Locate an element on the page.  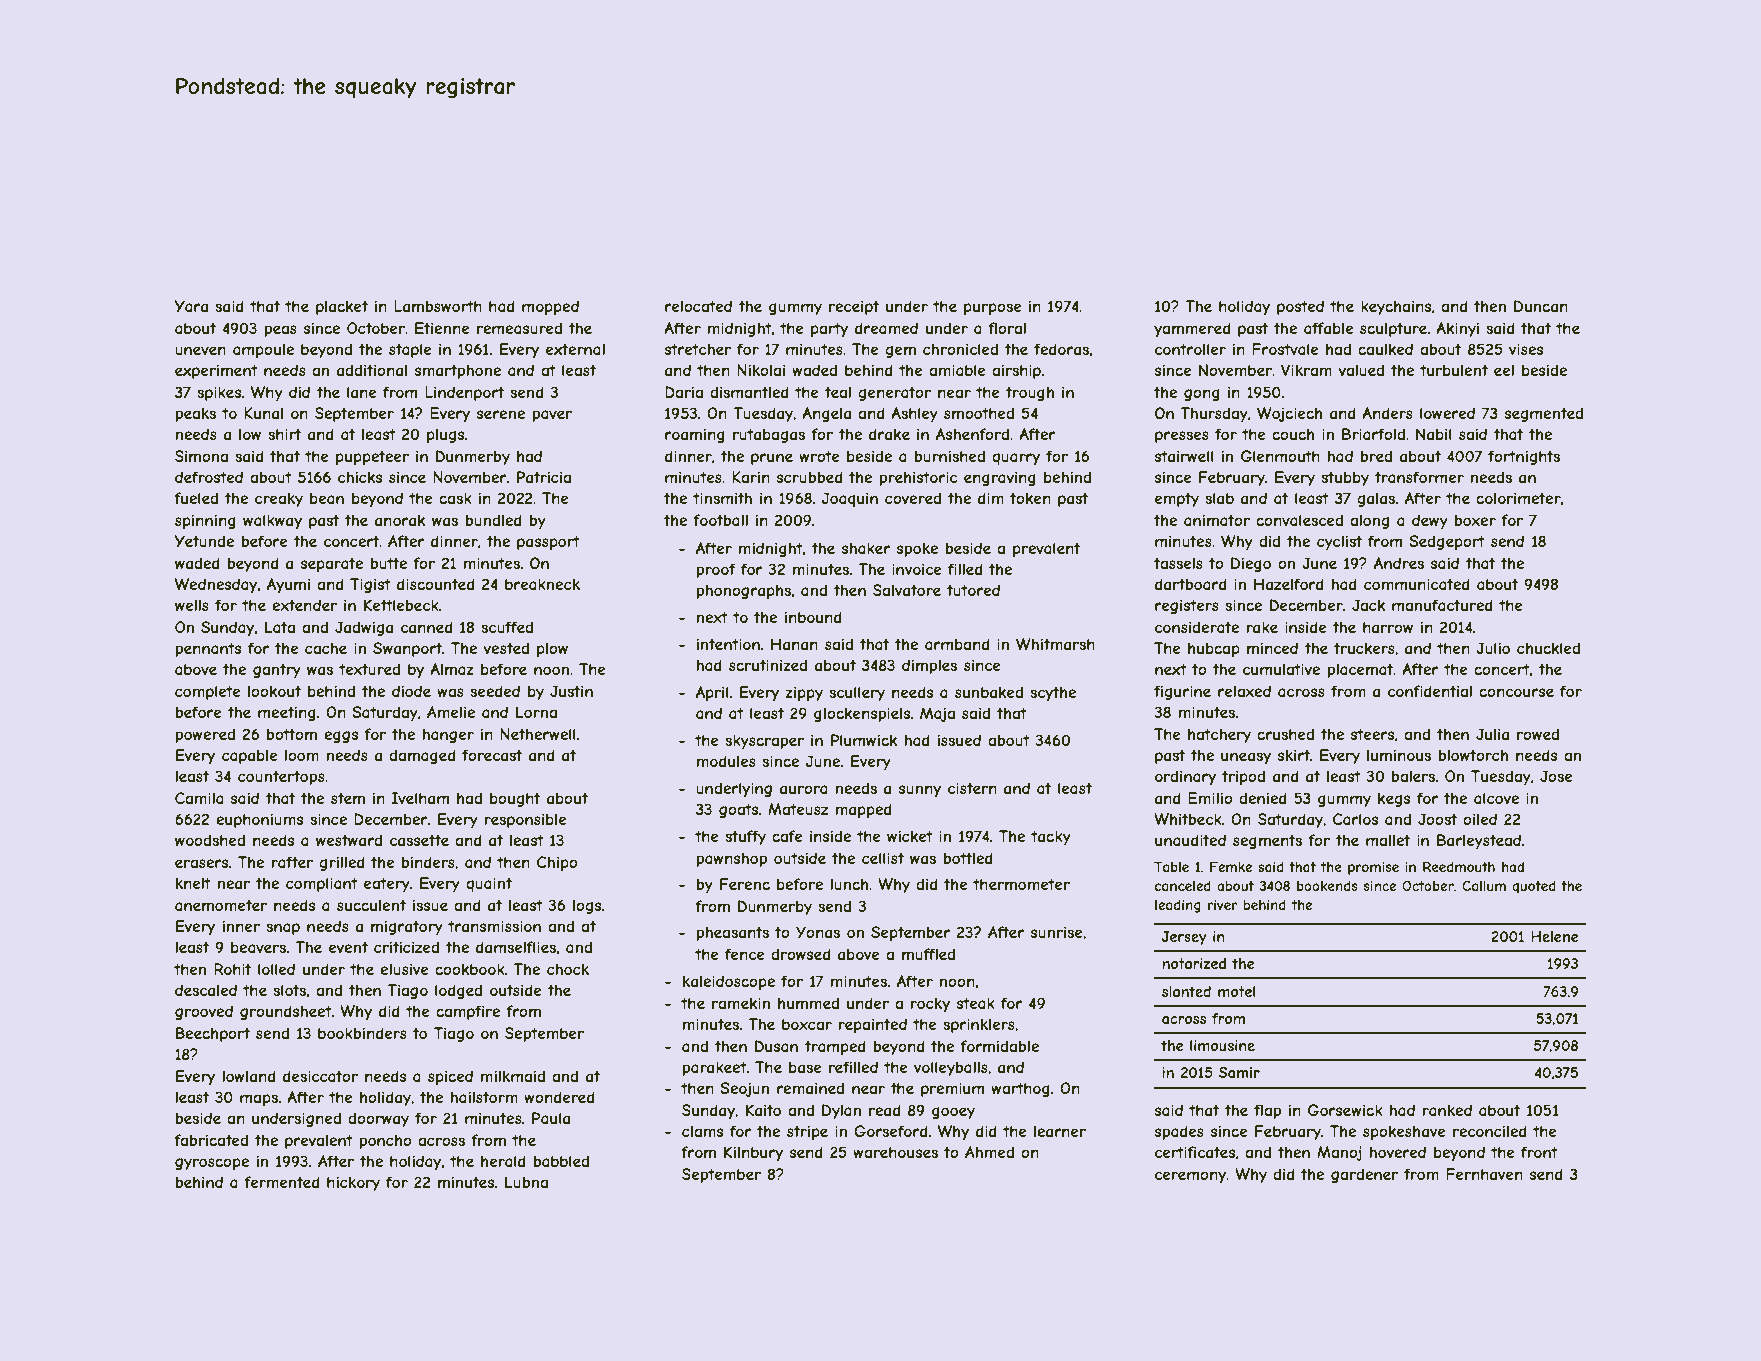
relocated is located at coordinates (698, 306).
